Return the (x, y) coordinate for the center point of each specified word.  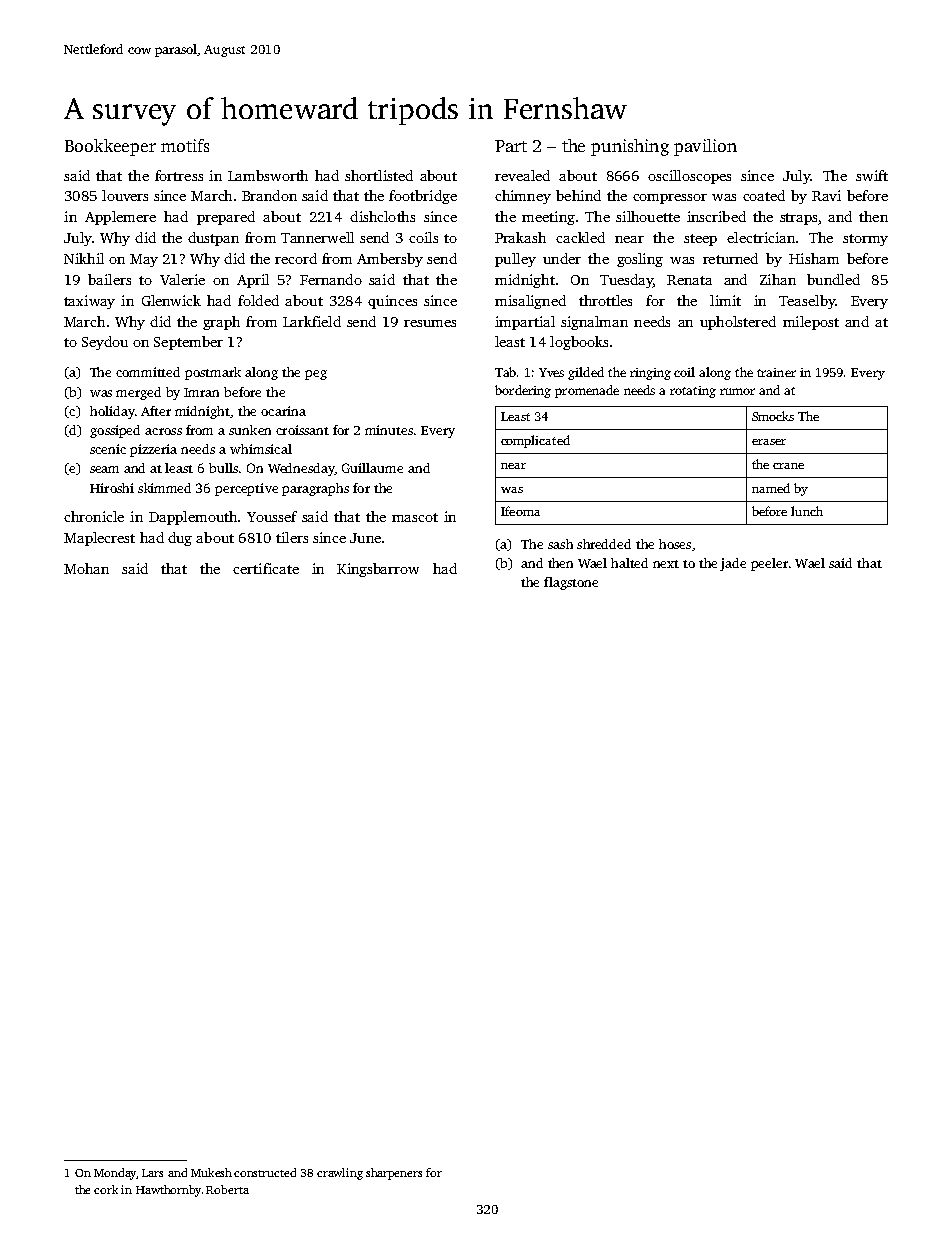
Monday (115, 1174)
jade (733, 564)
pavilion (705, 147)
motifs (185, 145)
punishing (630, 147)
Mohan (86, 568)
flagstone (571, 583)
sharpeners (394, 1174)
